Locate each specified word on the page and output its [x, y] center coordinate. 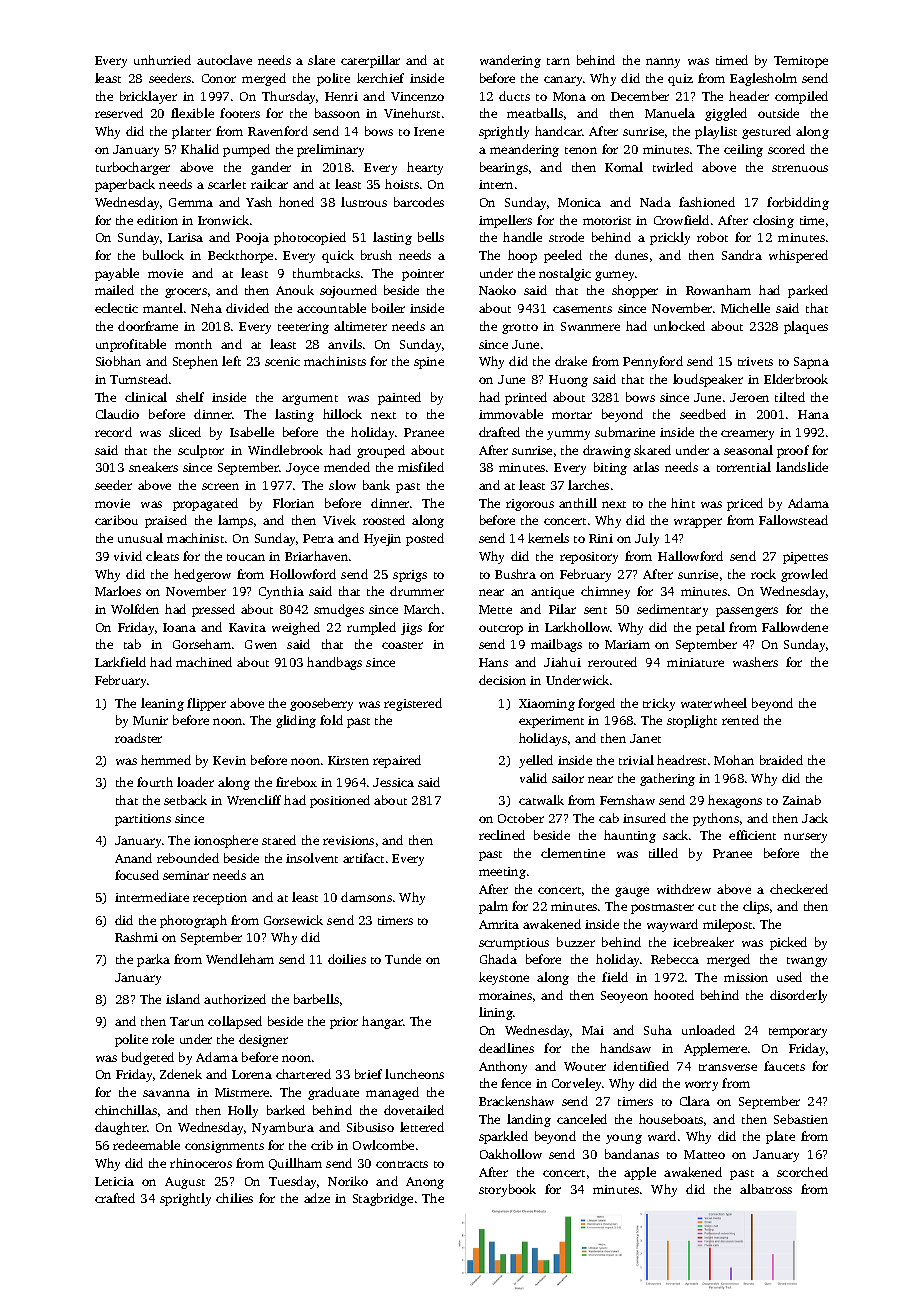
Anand [133, 858]
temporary [798, 1033]
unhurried [162, 60]
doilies [347, 959]
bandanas [632, 1154]
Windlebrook [285, 450]
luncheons [414, 1074]
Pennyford [653, 362]
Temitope [801, 62]
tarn [558, 61]
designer [263, 1040]
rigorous [530, 505]
